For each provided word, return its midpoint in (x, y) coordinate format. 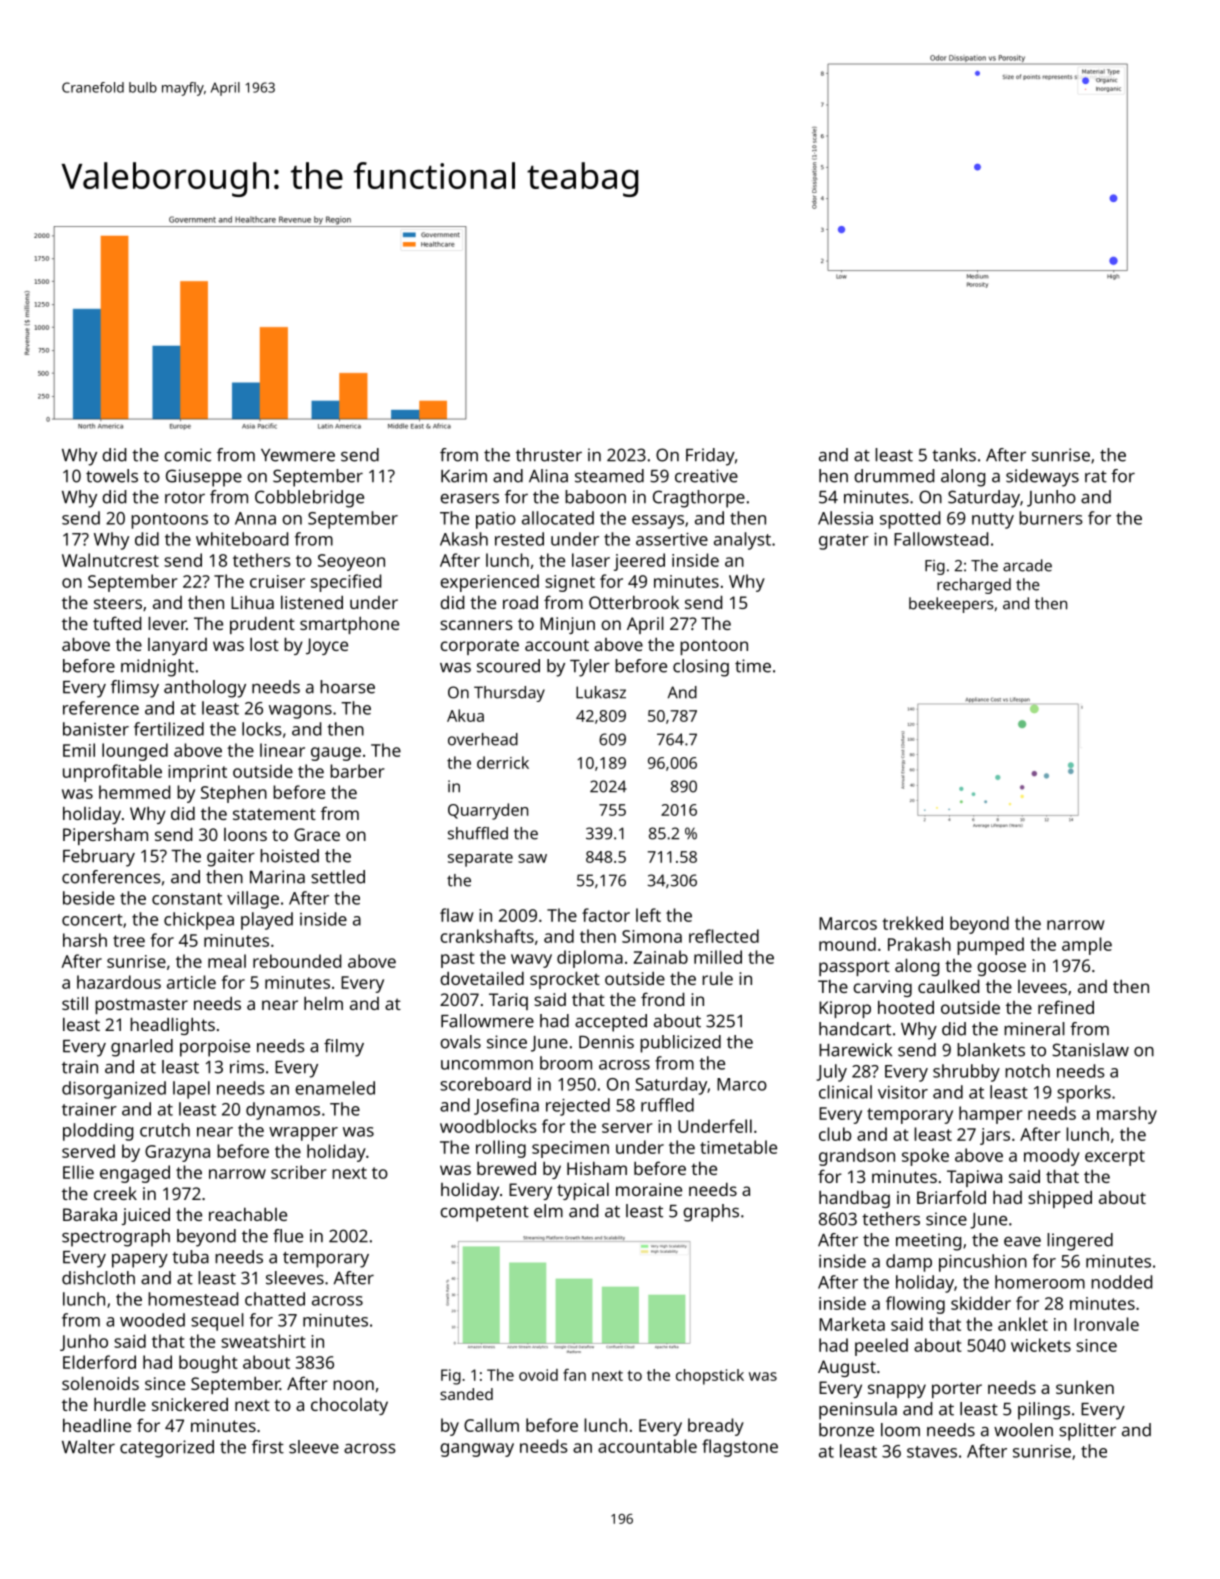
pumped (990, 946)
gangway (477, 1450)
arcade (1027, 565)
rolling (501, 1149)
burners (1051, 518)
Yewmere (298, 455)
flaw (457, 915)
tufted (117, 623)
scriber (299, 1172)
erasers (469, 499)
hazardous (119, 982)
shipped (1060, 1199)
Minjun (567, 625)
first (268, 1447)
